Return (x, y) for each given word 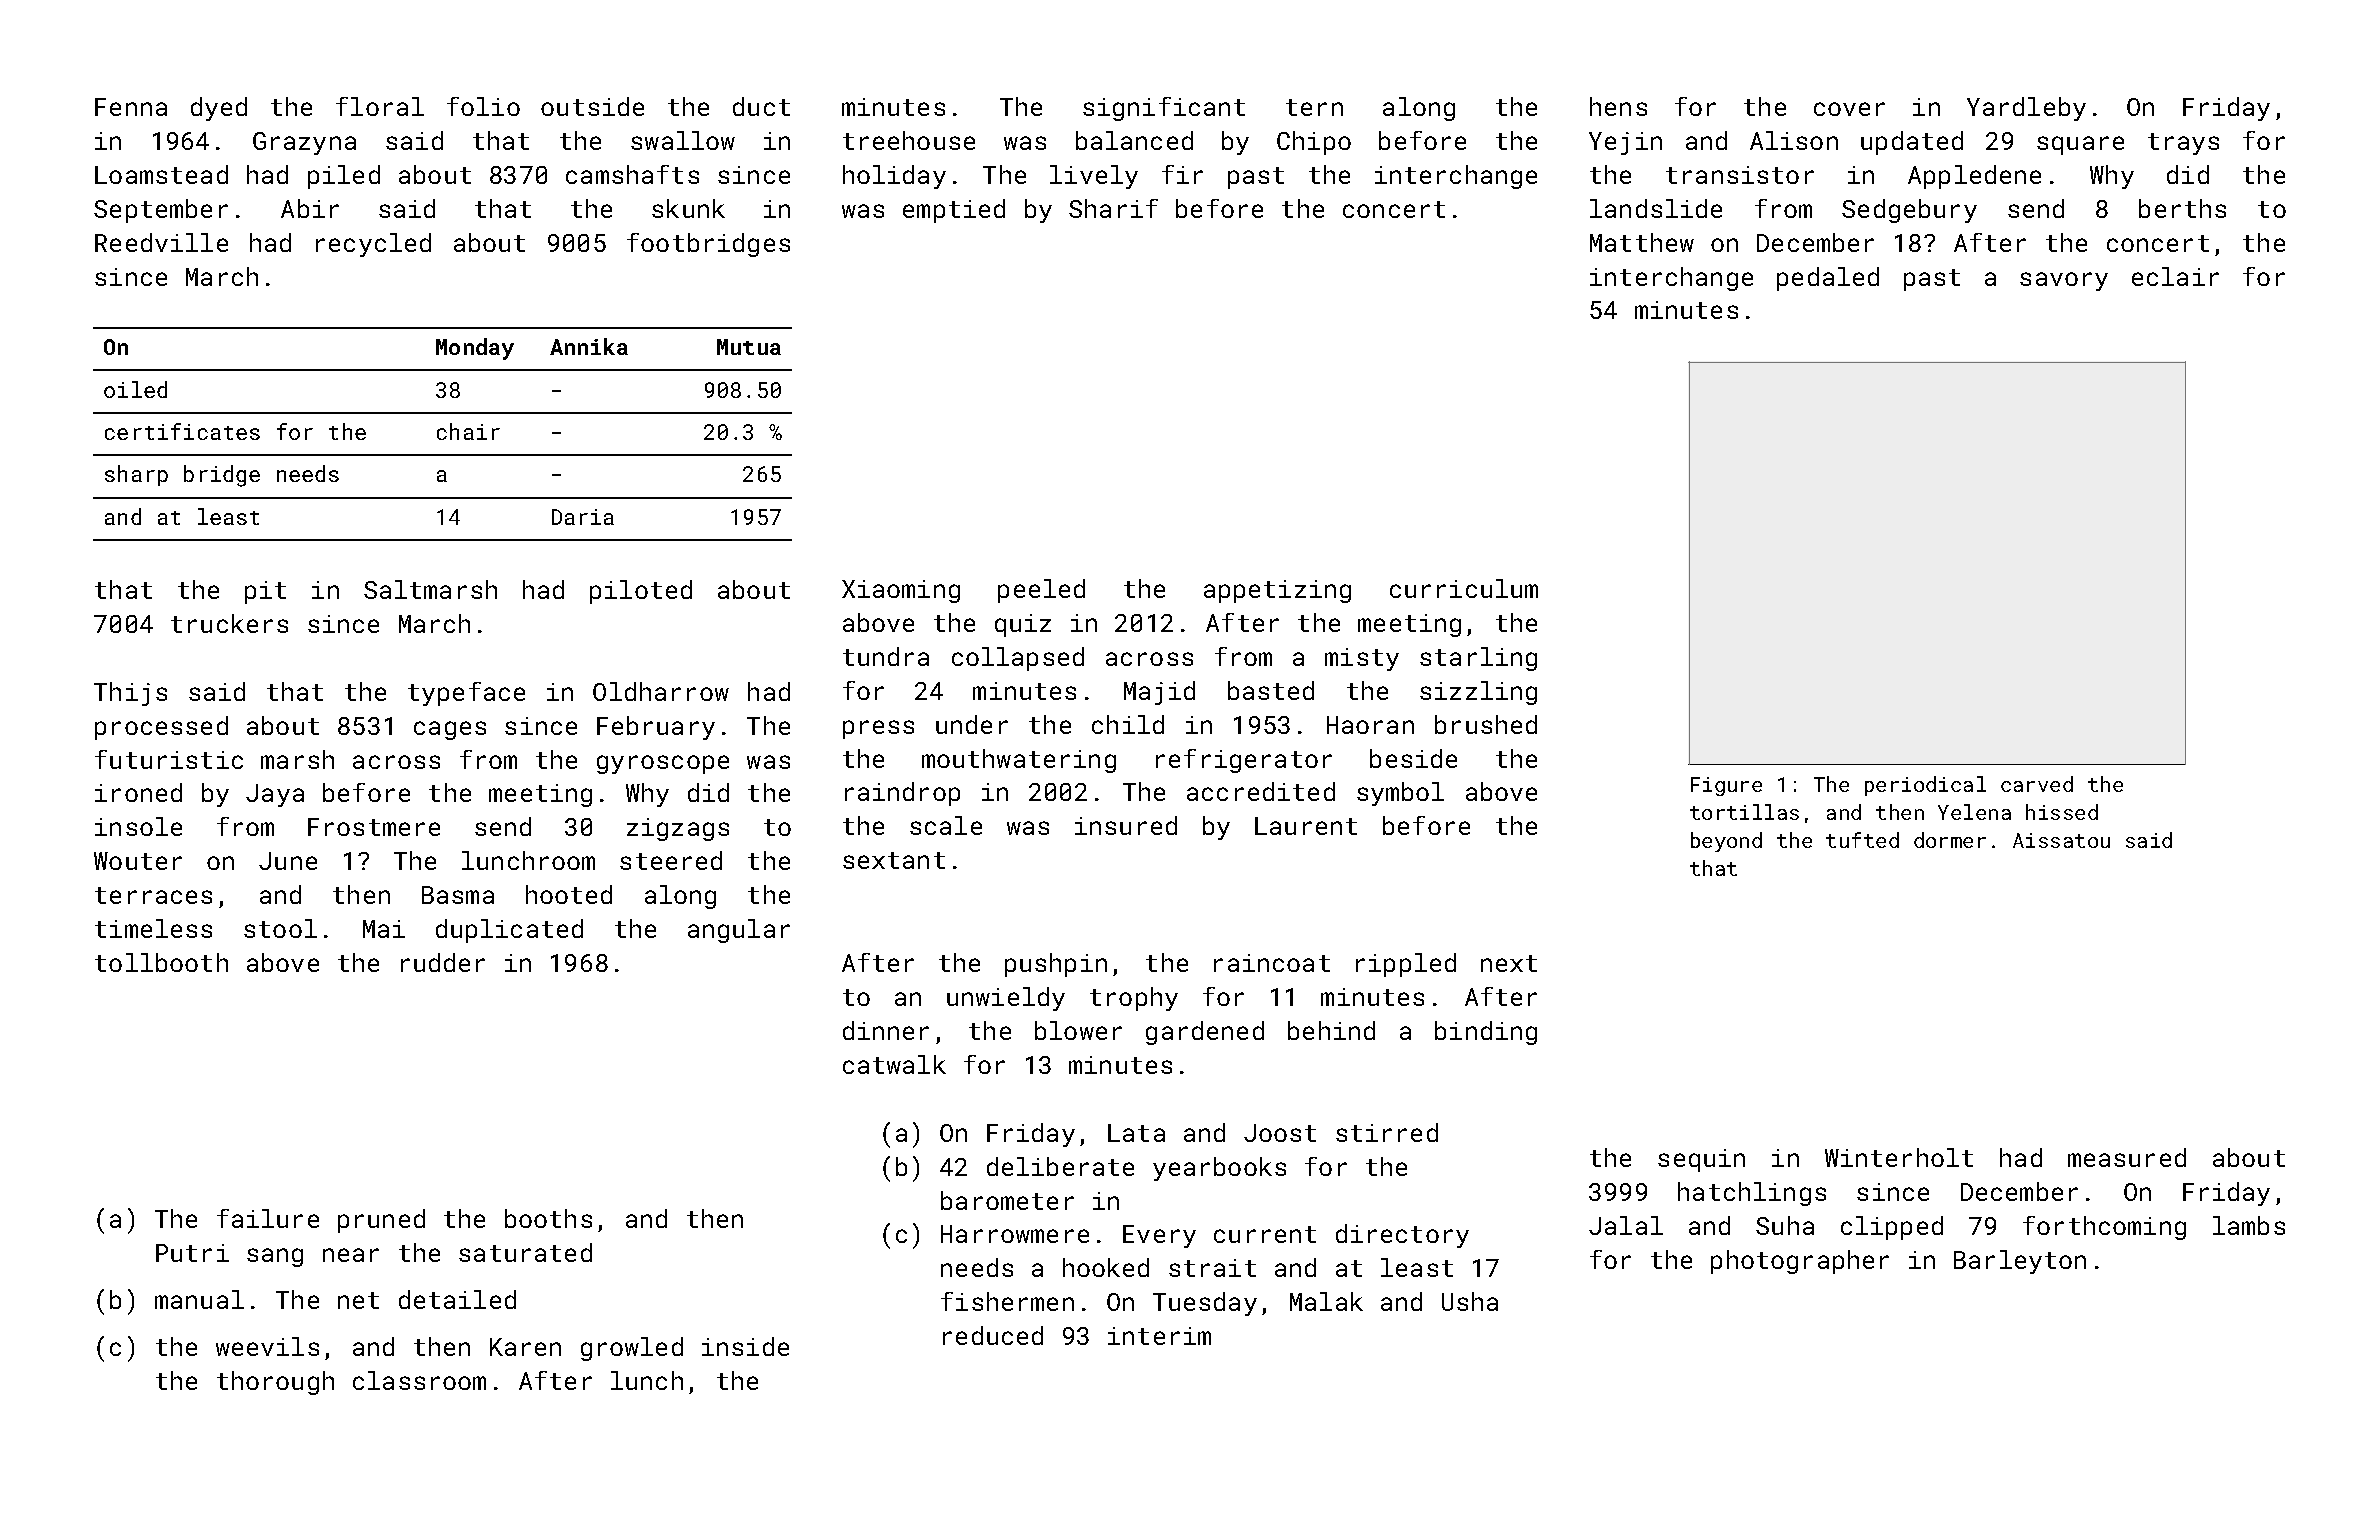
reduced (993, 1335)
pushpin (1056, 965)
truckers (229, 623)
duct (761, 106)
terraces (153, 895)
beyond (1726, 842)
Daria (583, 517)
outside (592, 106)
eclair (2175, 276)
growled (632, 1349)
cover (1849, 109)
